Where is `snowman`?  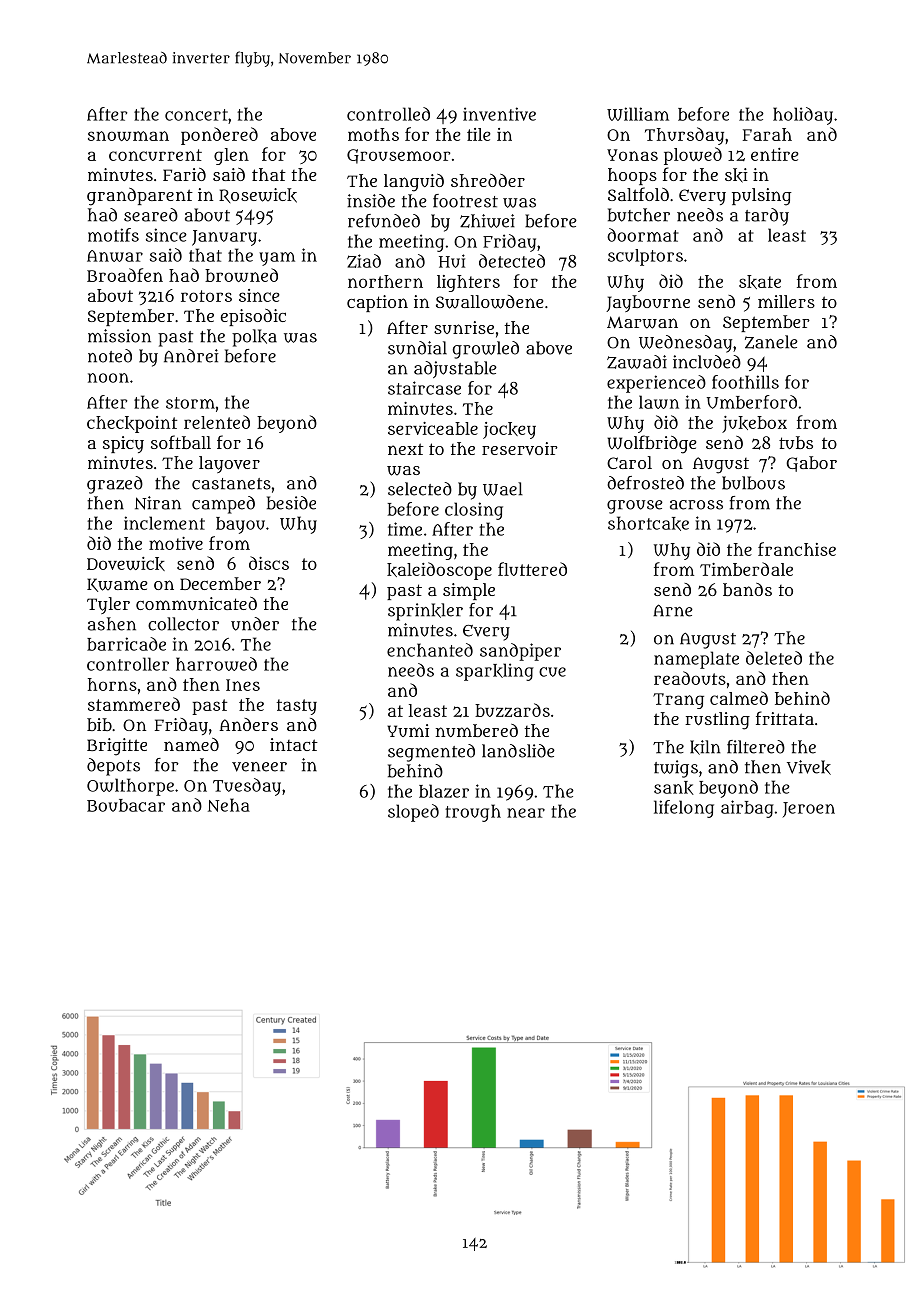
snowman is located at coordinates (128, 136).
